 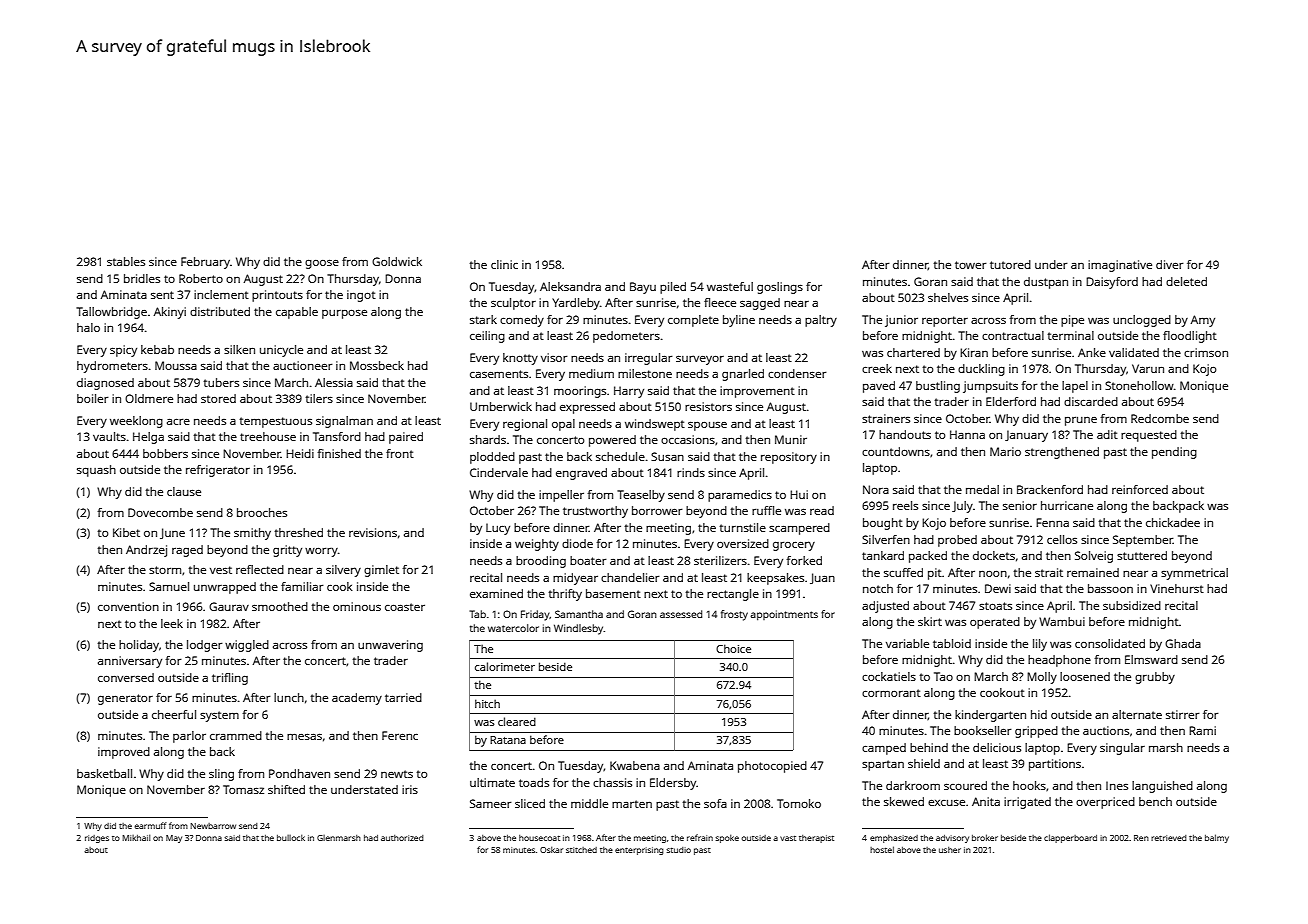 What do you see at coordinates (643, 288) in the screenshot?
I see `Bayu` at bounding box center [643, 288].
